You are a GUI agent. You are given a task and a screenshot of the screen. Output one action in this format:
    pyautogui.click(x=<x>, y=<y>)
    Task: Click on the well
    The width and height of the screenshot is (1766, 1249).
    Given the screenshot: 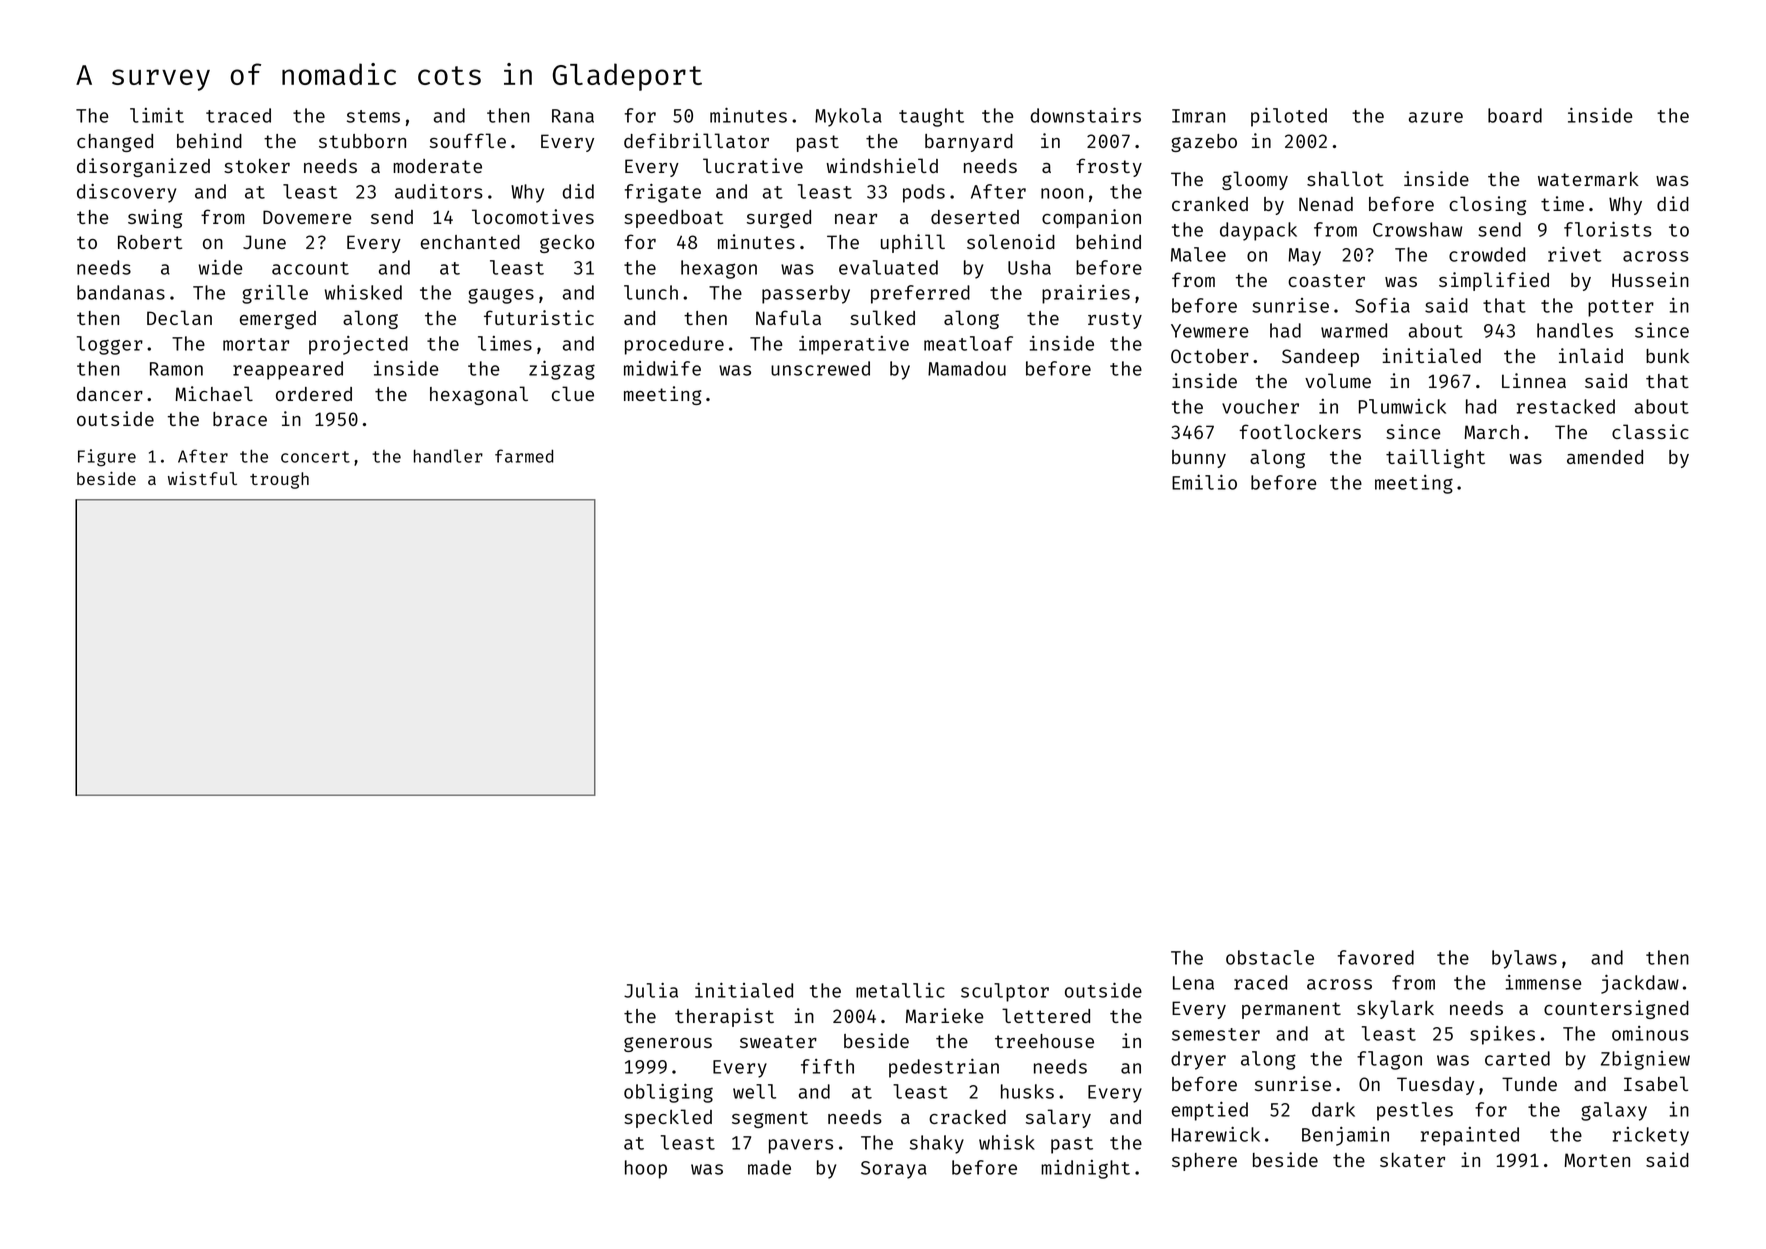 What is the action you would take?
    pyautogui.click(x=754, y=1091)
